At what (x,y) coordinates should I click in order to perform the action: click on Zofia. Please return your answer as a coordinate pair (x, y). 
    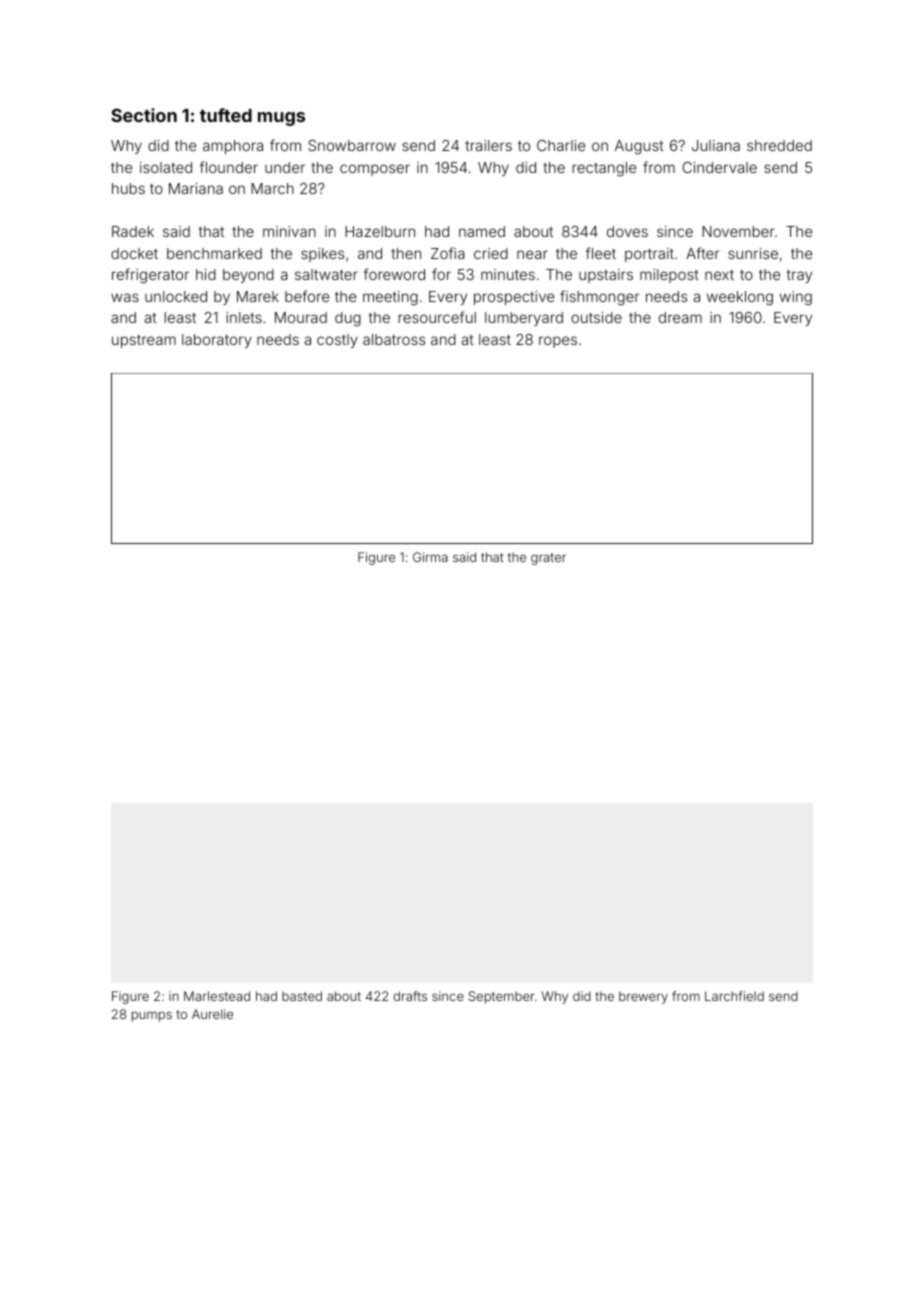
    Looking at the image, I should click on (448, 253).
